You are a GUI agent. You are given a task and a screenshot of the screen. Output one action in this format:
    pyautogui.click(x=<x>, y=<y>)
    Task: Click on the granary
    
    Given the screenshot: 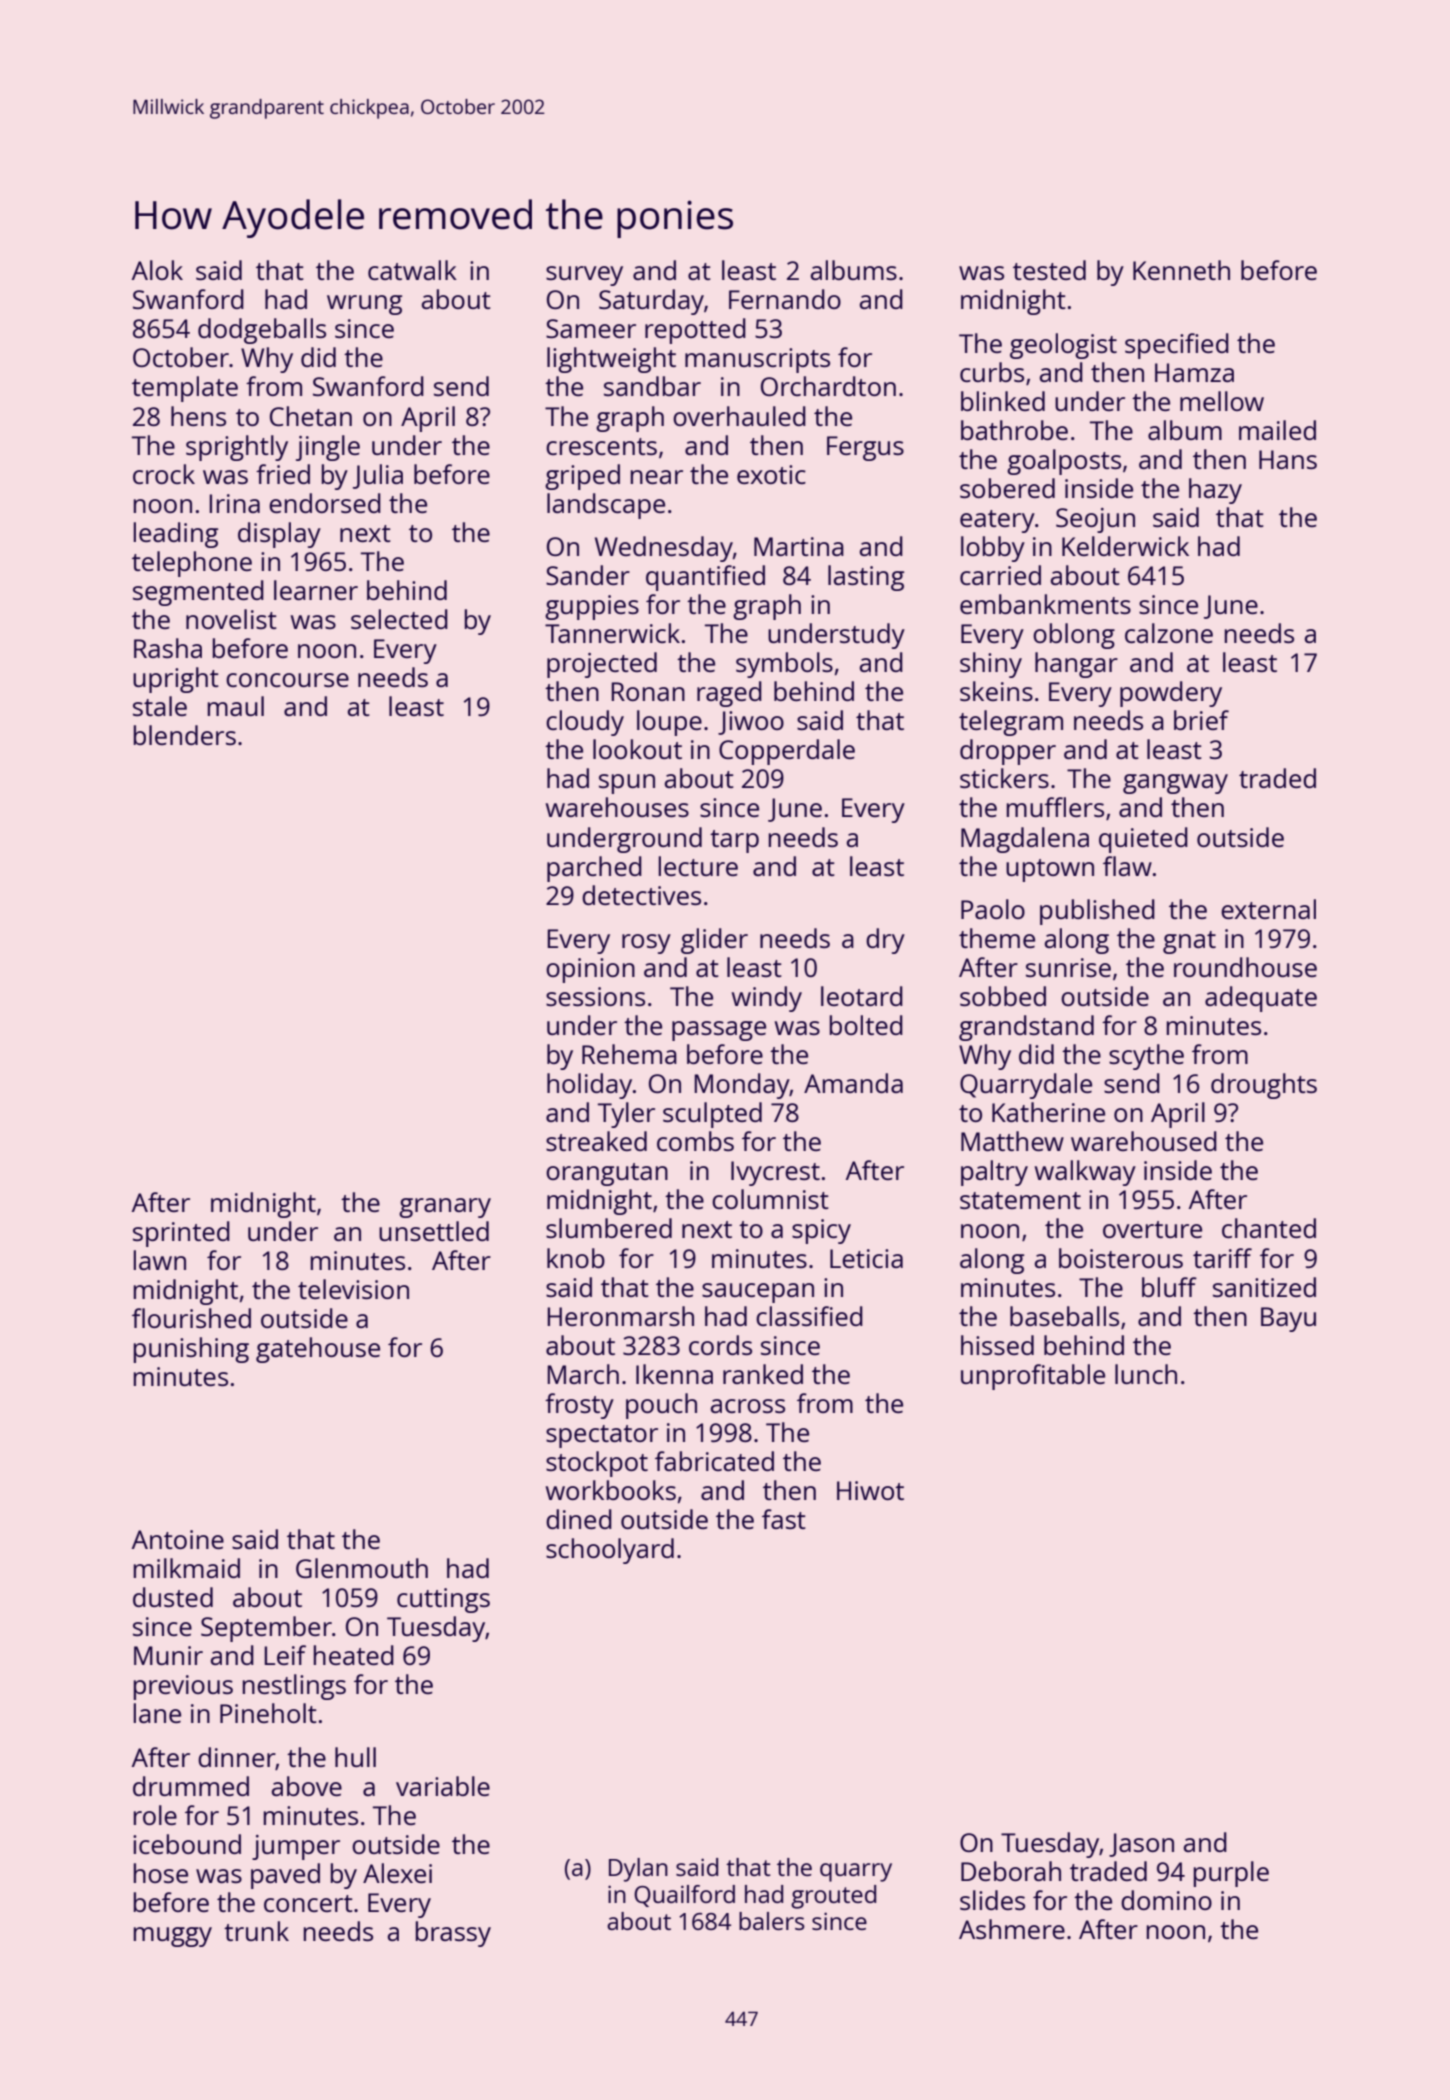 What is the action you would take?
    pyautogui.click(x=445, y=1208)
